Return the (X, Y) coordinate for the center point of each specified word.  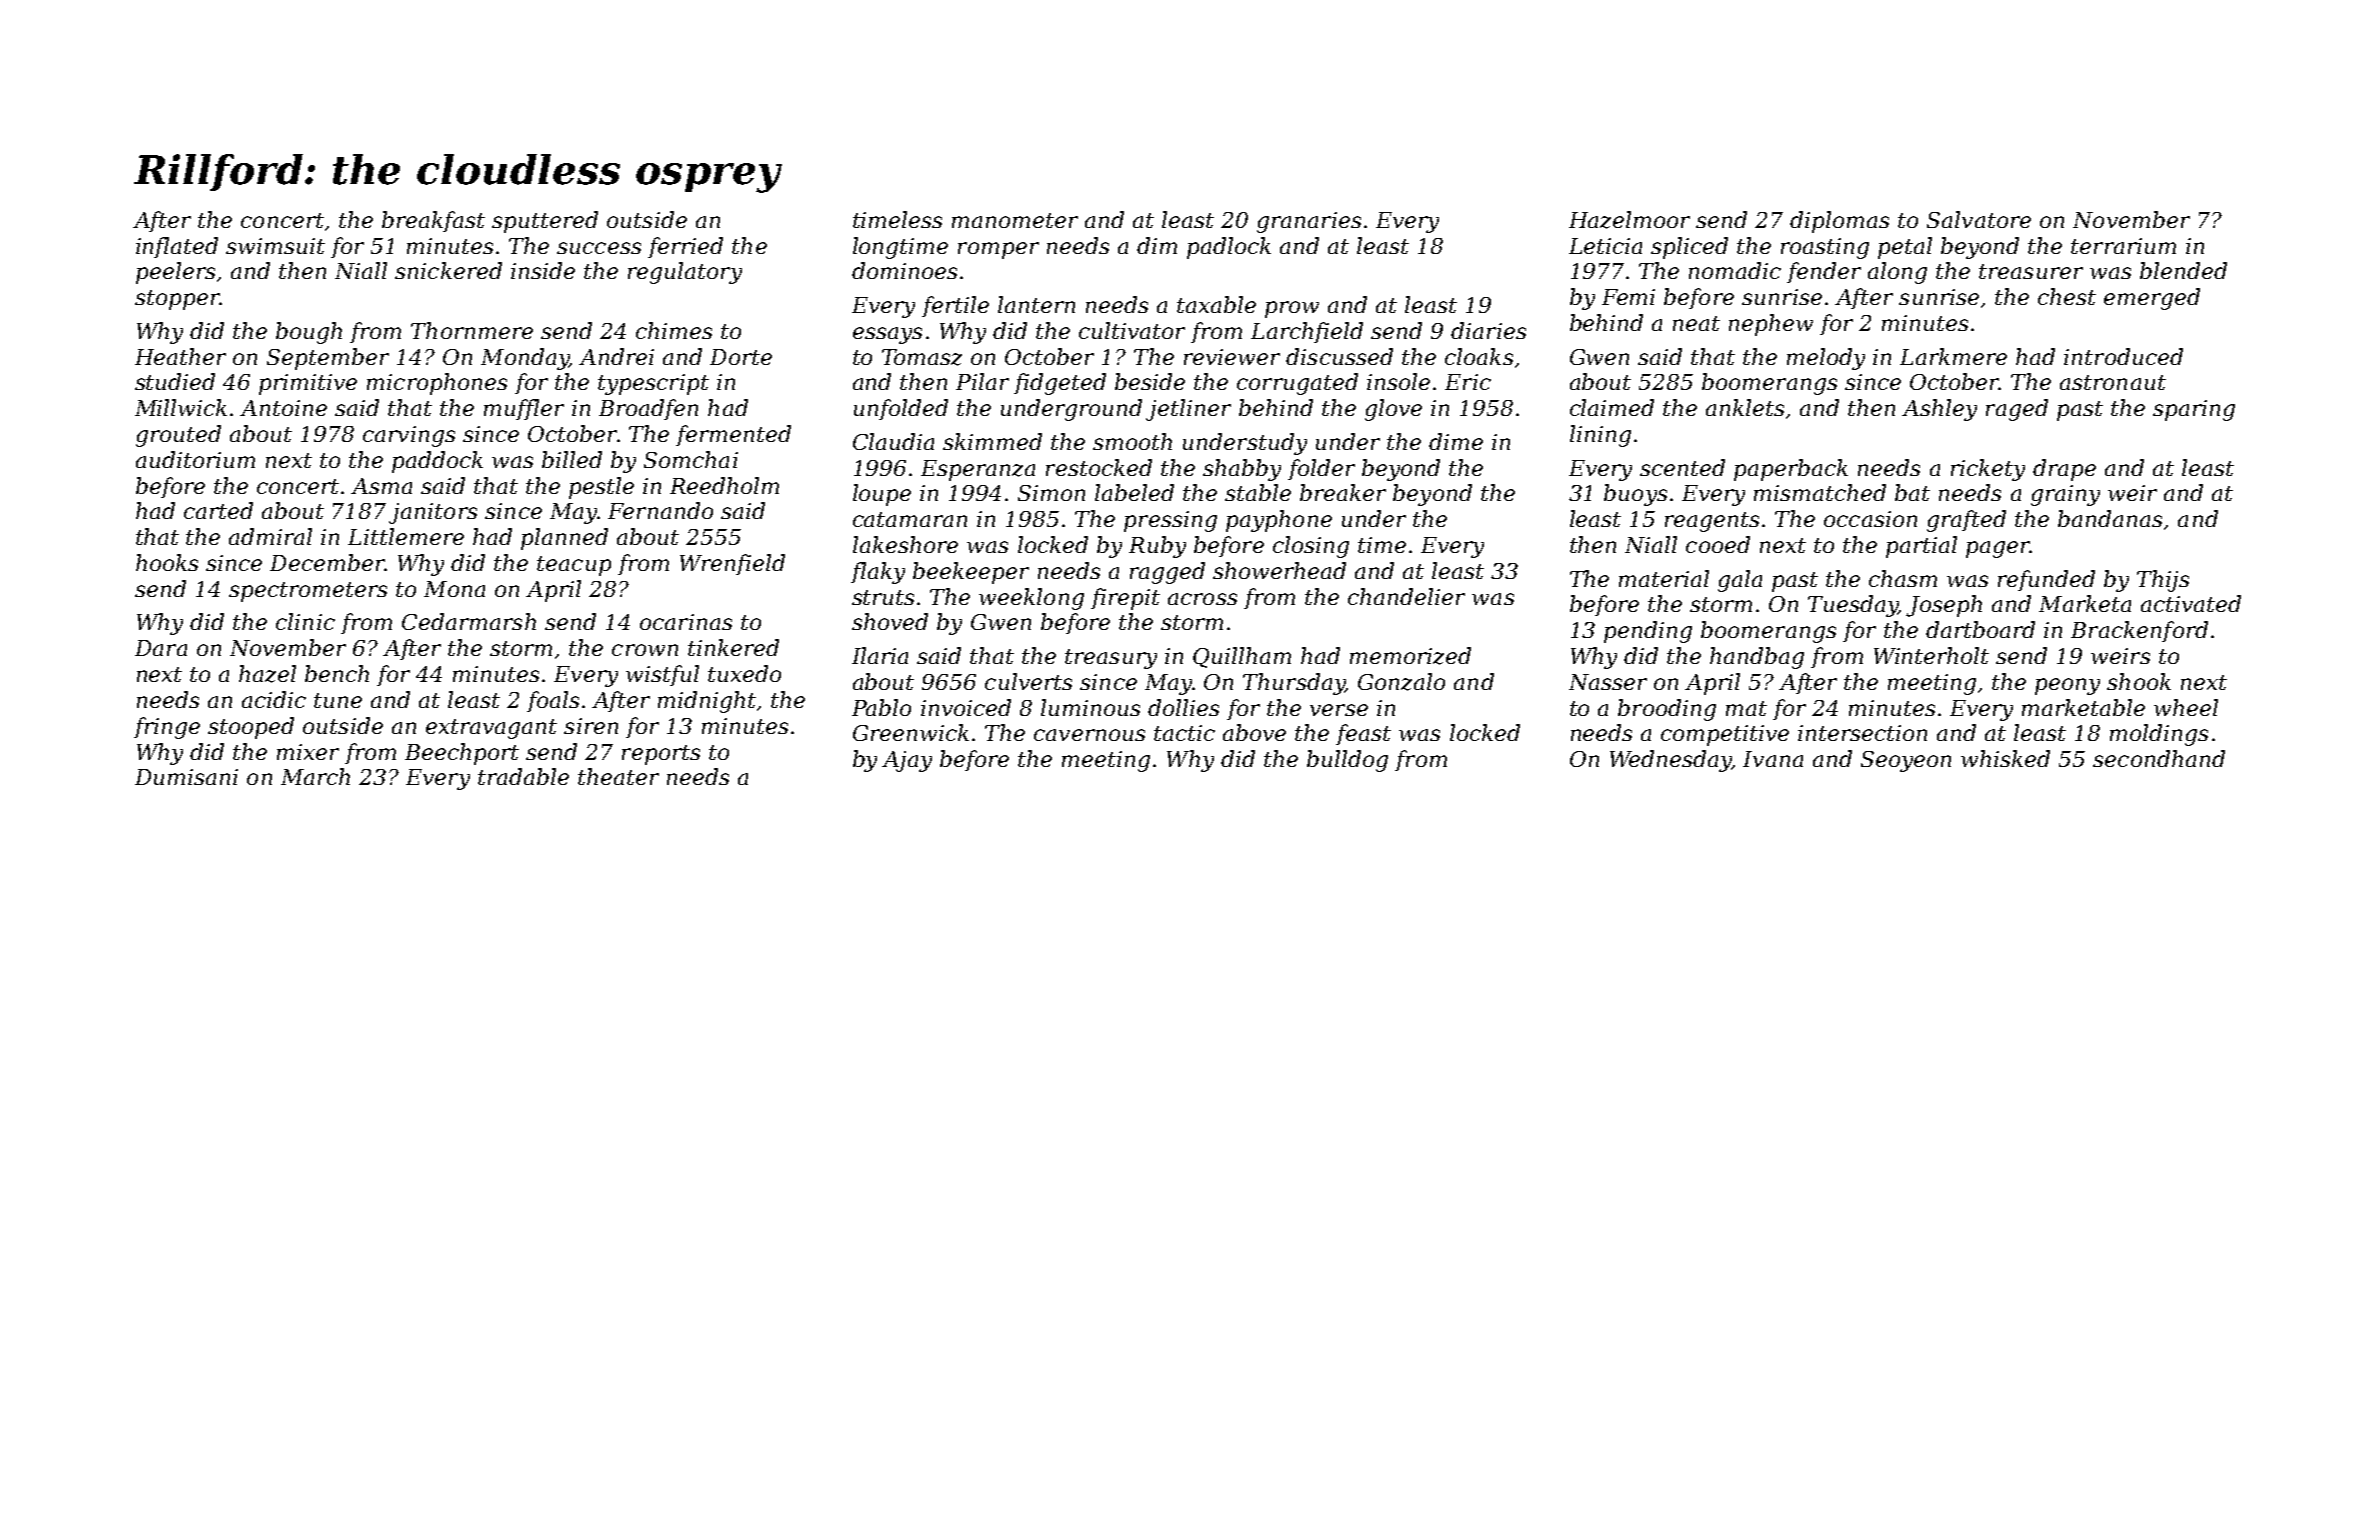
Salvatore (1979, 219)
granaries (1309, 222)
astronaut (2113, 382)
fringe (167, 728)
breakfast (433, 221)
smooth (1132, 441)
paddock (437, 462)
